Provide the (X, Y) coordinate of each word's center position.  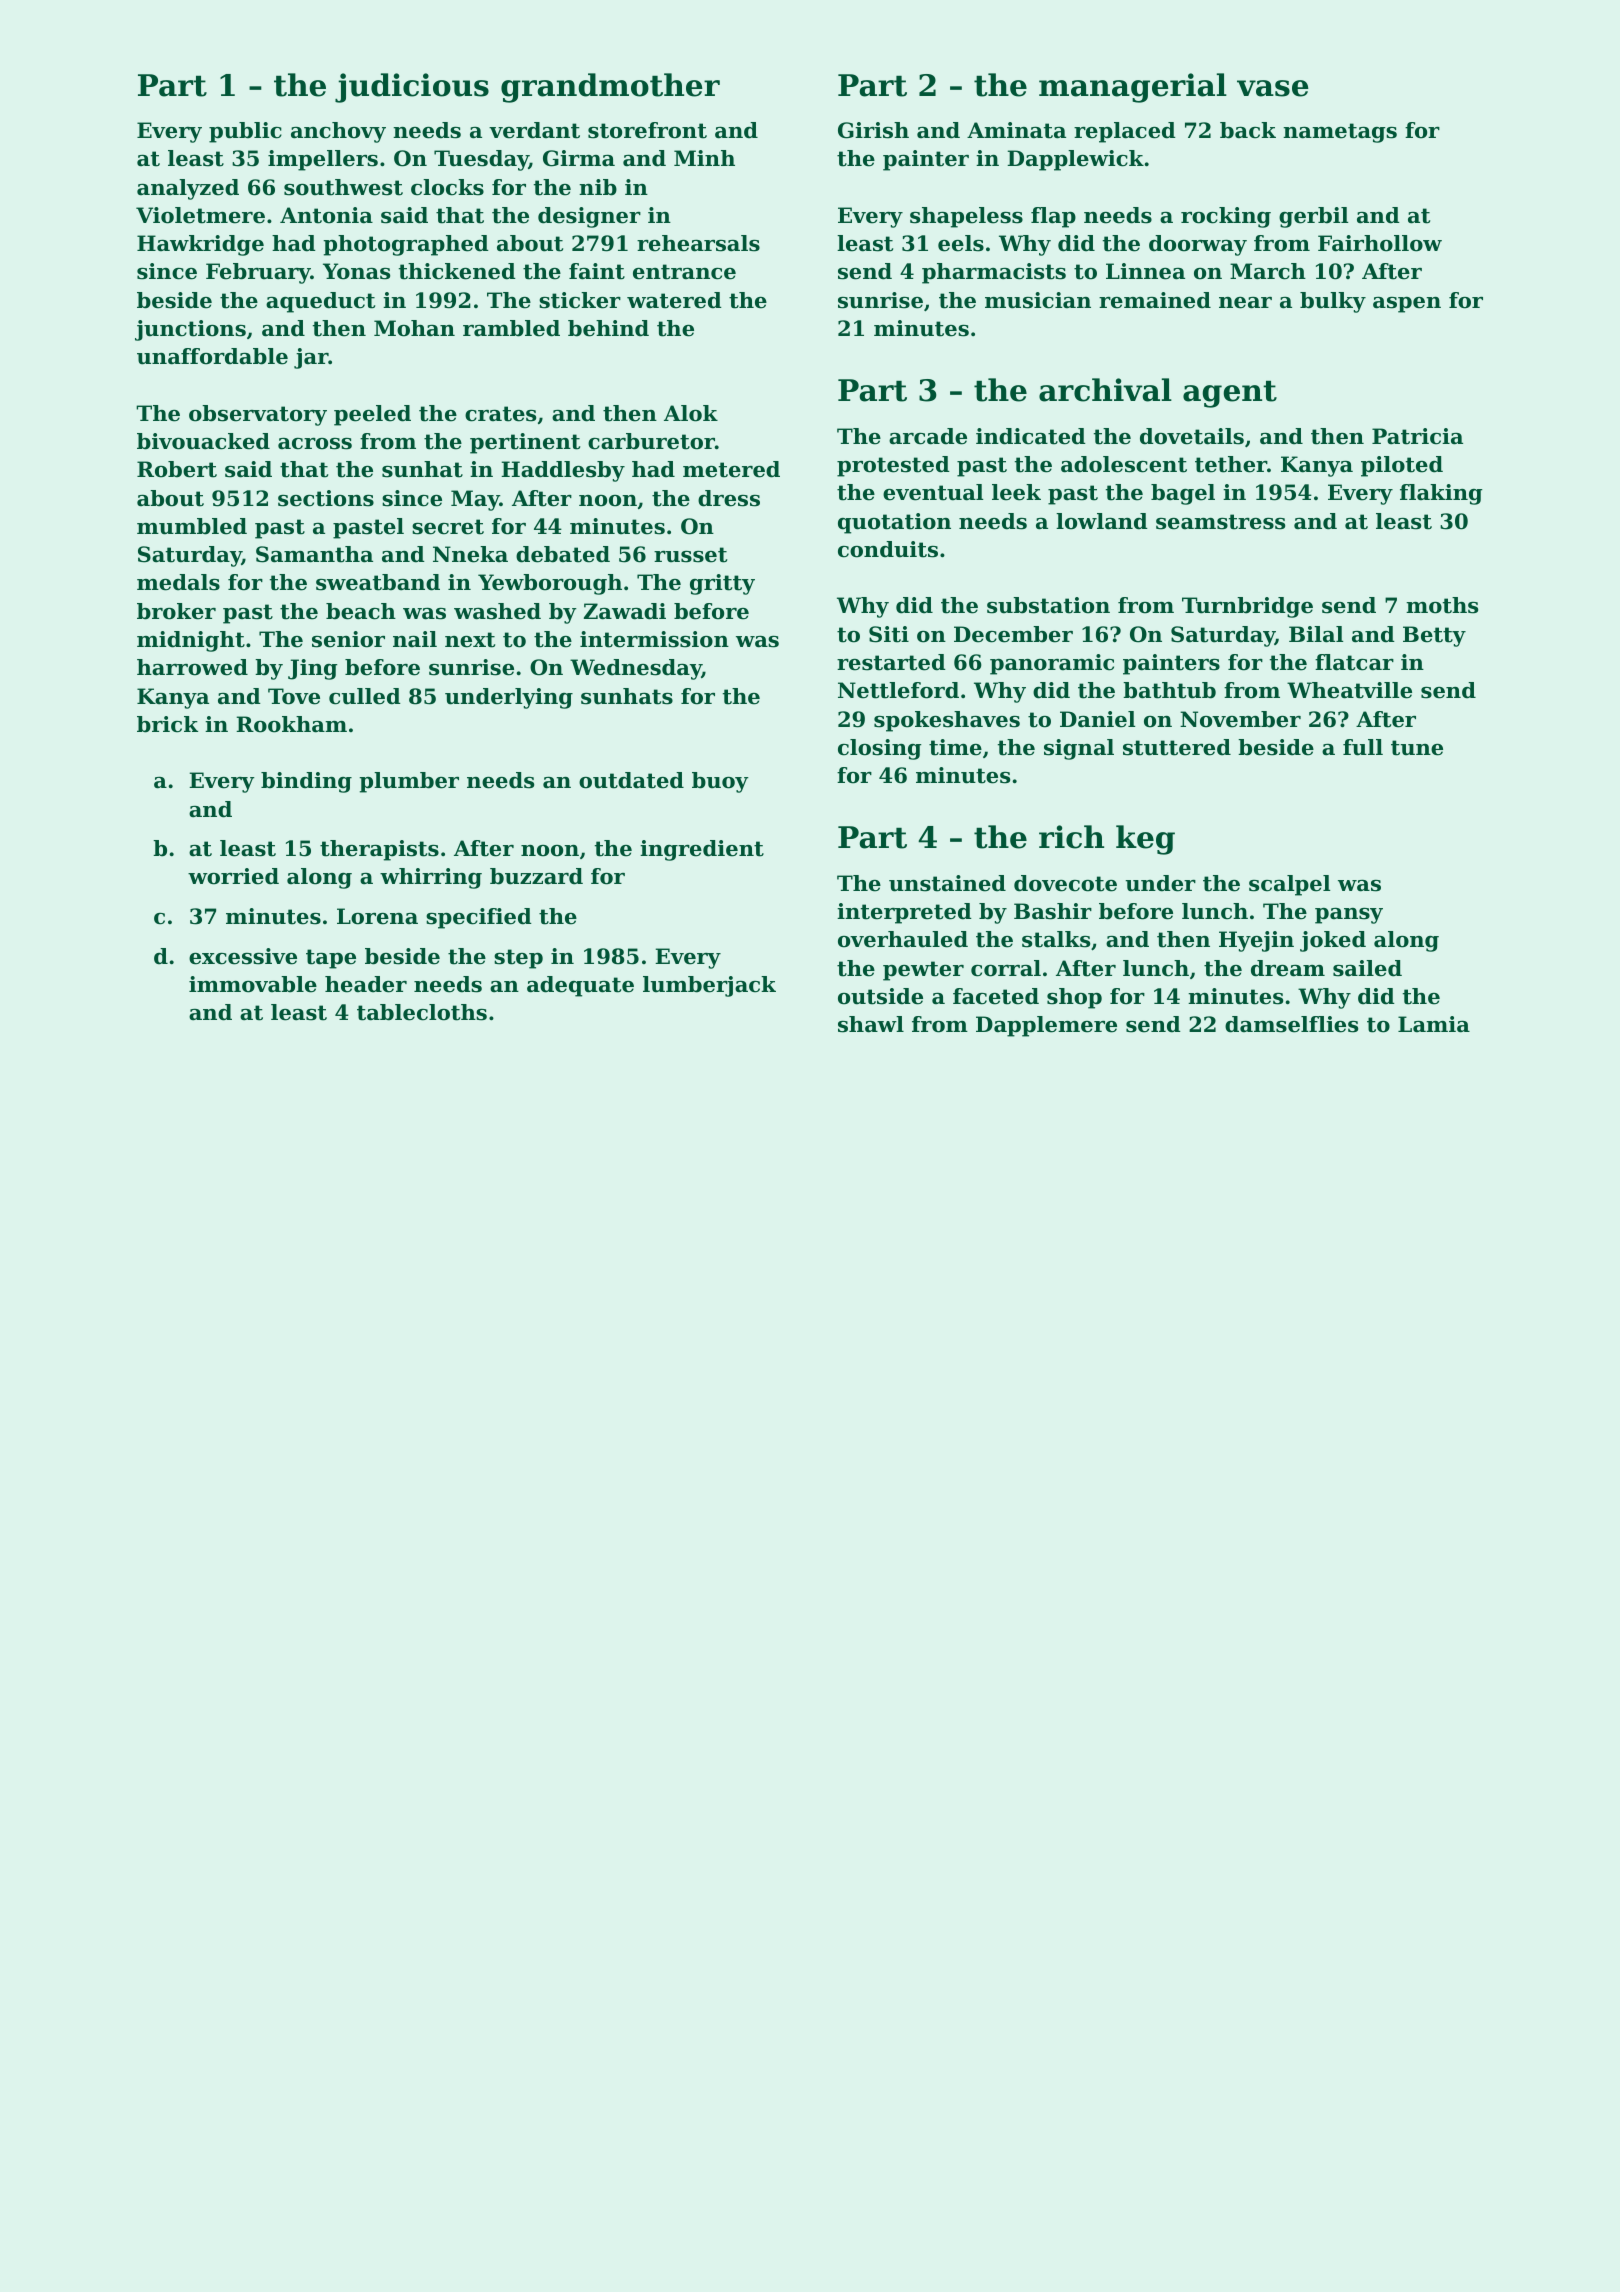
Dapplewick (1075, 160)
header (366, 984)
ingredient (702, 850)
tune (1417, 748)
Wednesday (636, 669)
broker (176, 611)
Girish (873, 130)
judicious (412, 88)
